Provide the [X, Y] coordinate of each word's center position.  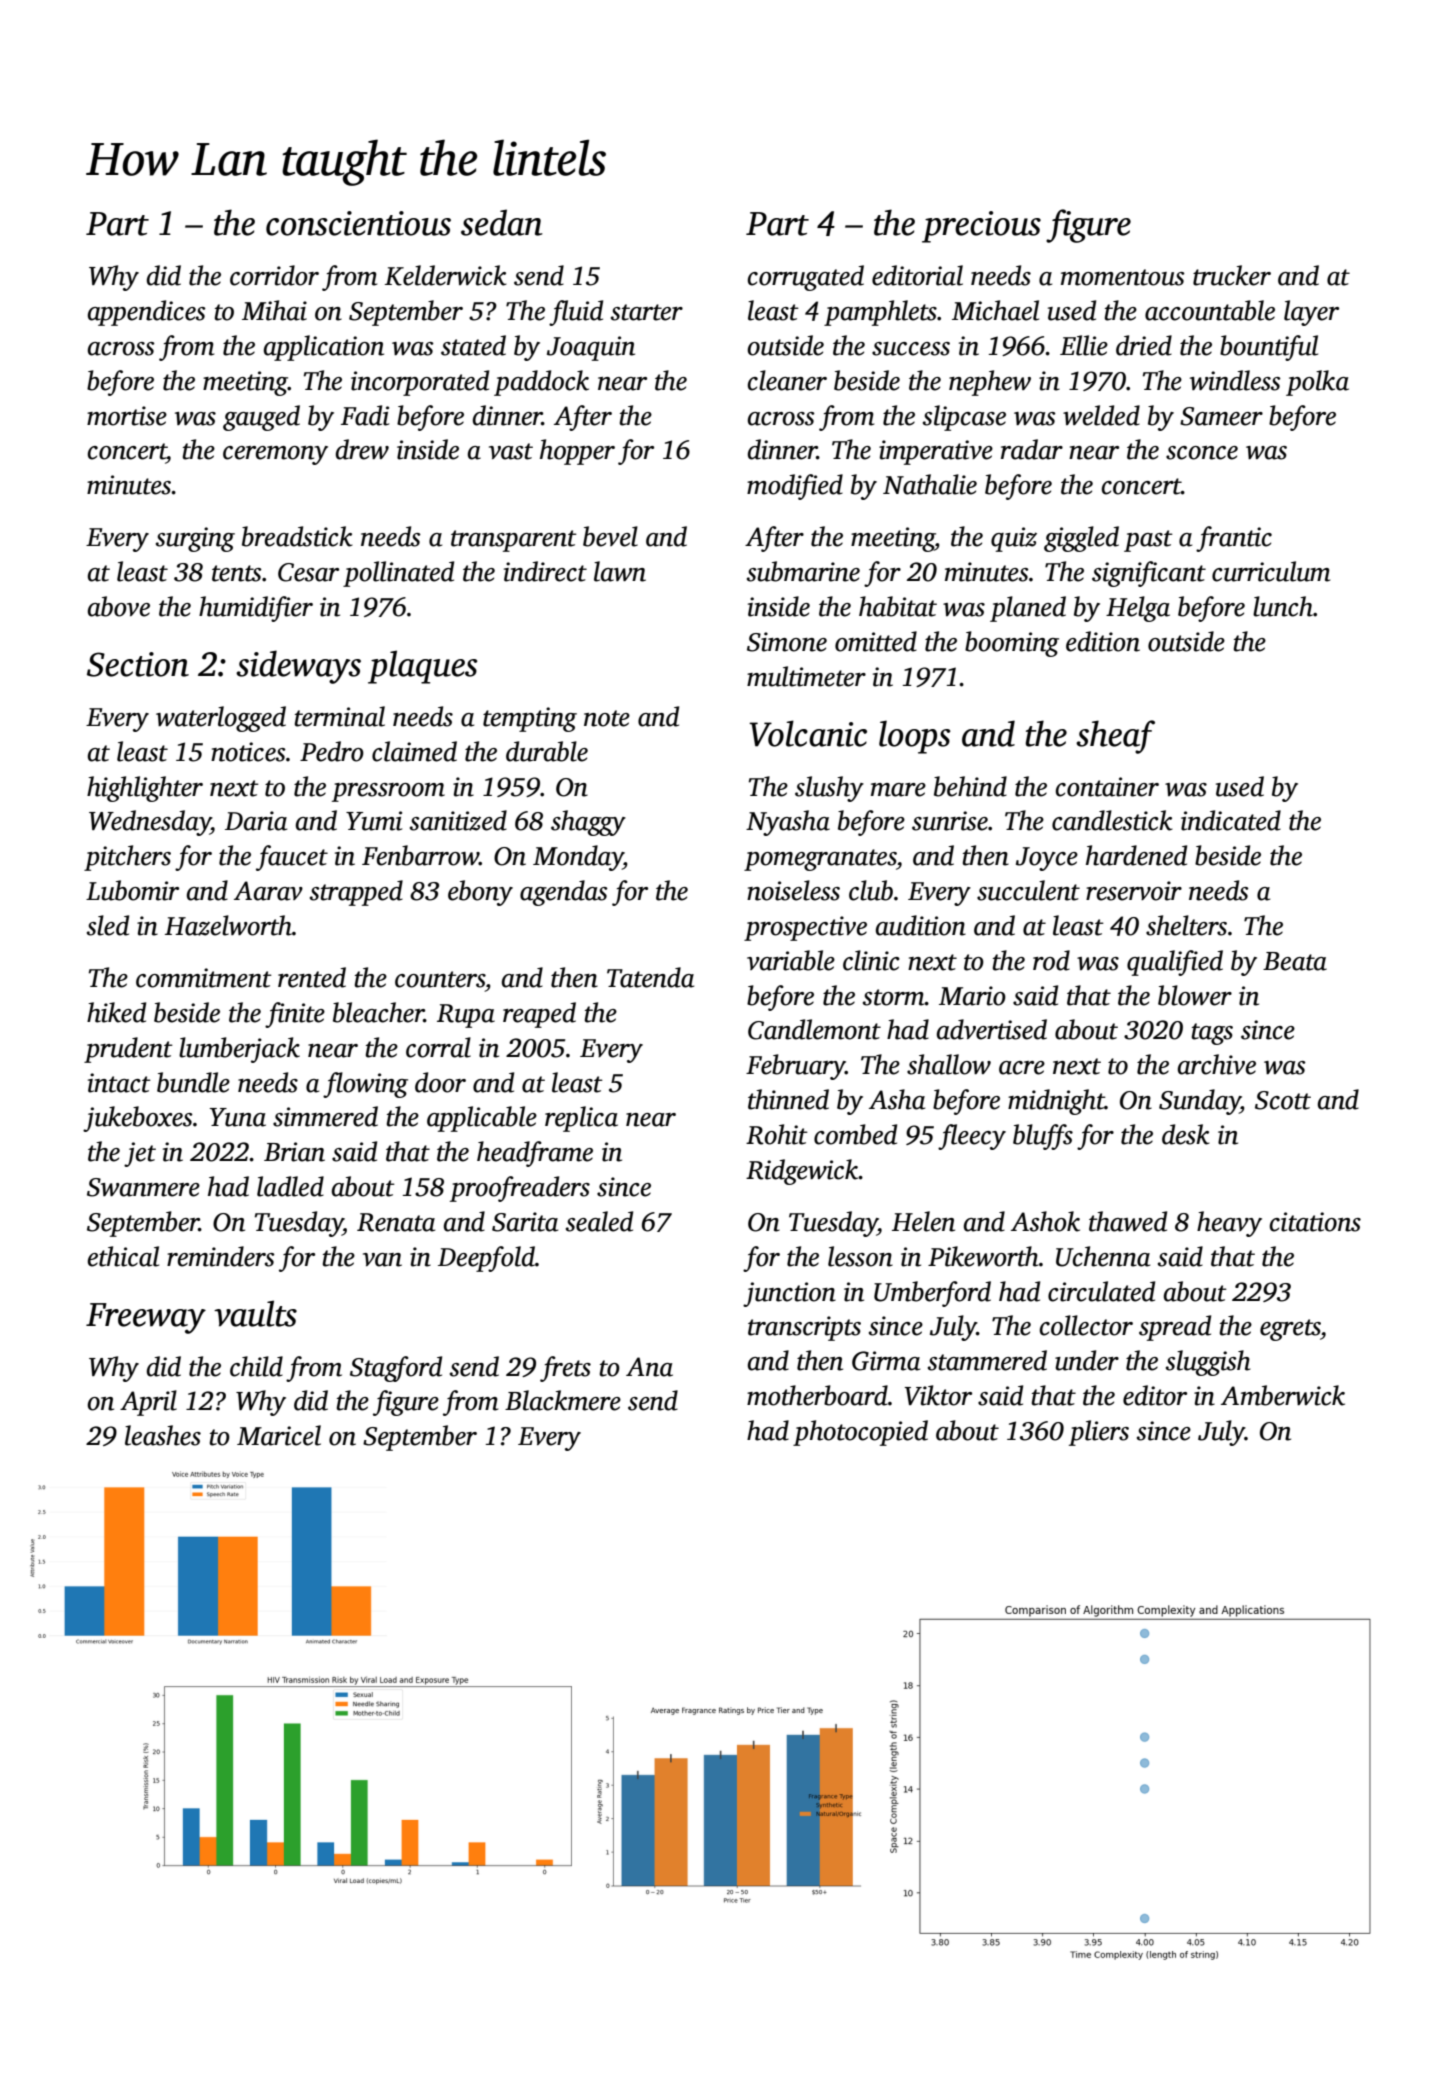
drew [362, 449]
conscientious [358, 223]
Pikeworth [983, 1256]
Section [138, 664]
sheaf [1115, 737]
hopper [577, 452]
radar [1032, 449]
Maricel [279, 1435]
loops [915, 737]
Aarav [268, 891]
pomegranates [820, 860]
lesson [860, 1256]
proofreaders [520, 1189]
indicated [1231, 820]
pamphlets [880, 313]
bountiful [1269, 348]
